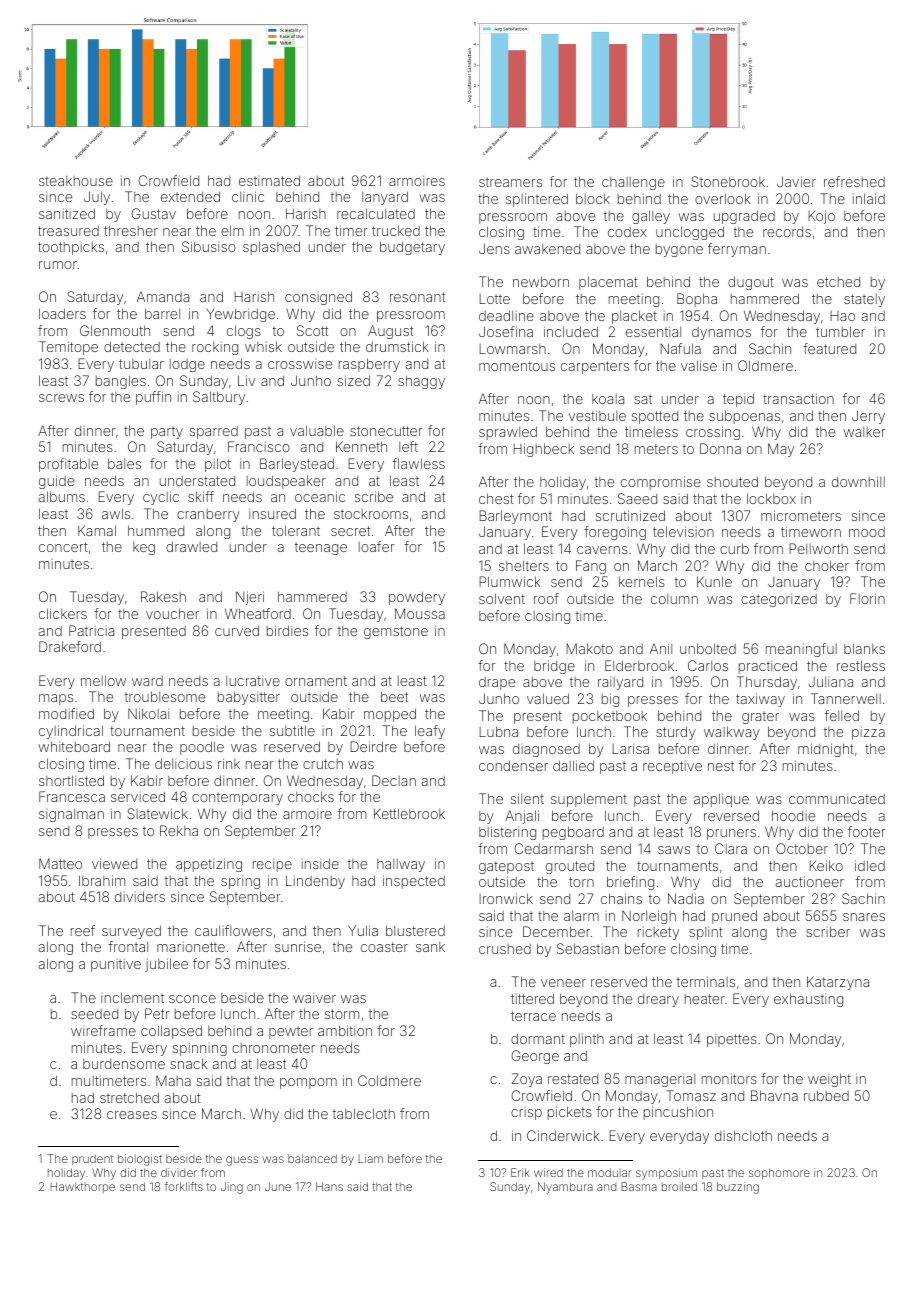 Image resolution: width=924 pixels, height=1308 pixels. I want to click on loaders, so click(62, 313).
